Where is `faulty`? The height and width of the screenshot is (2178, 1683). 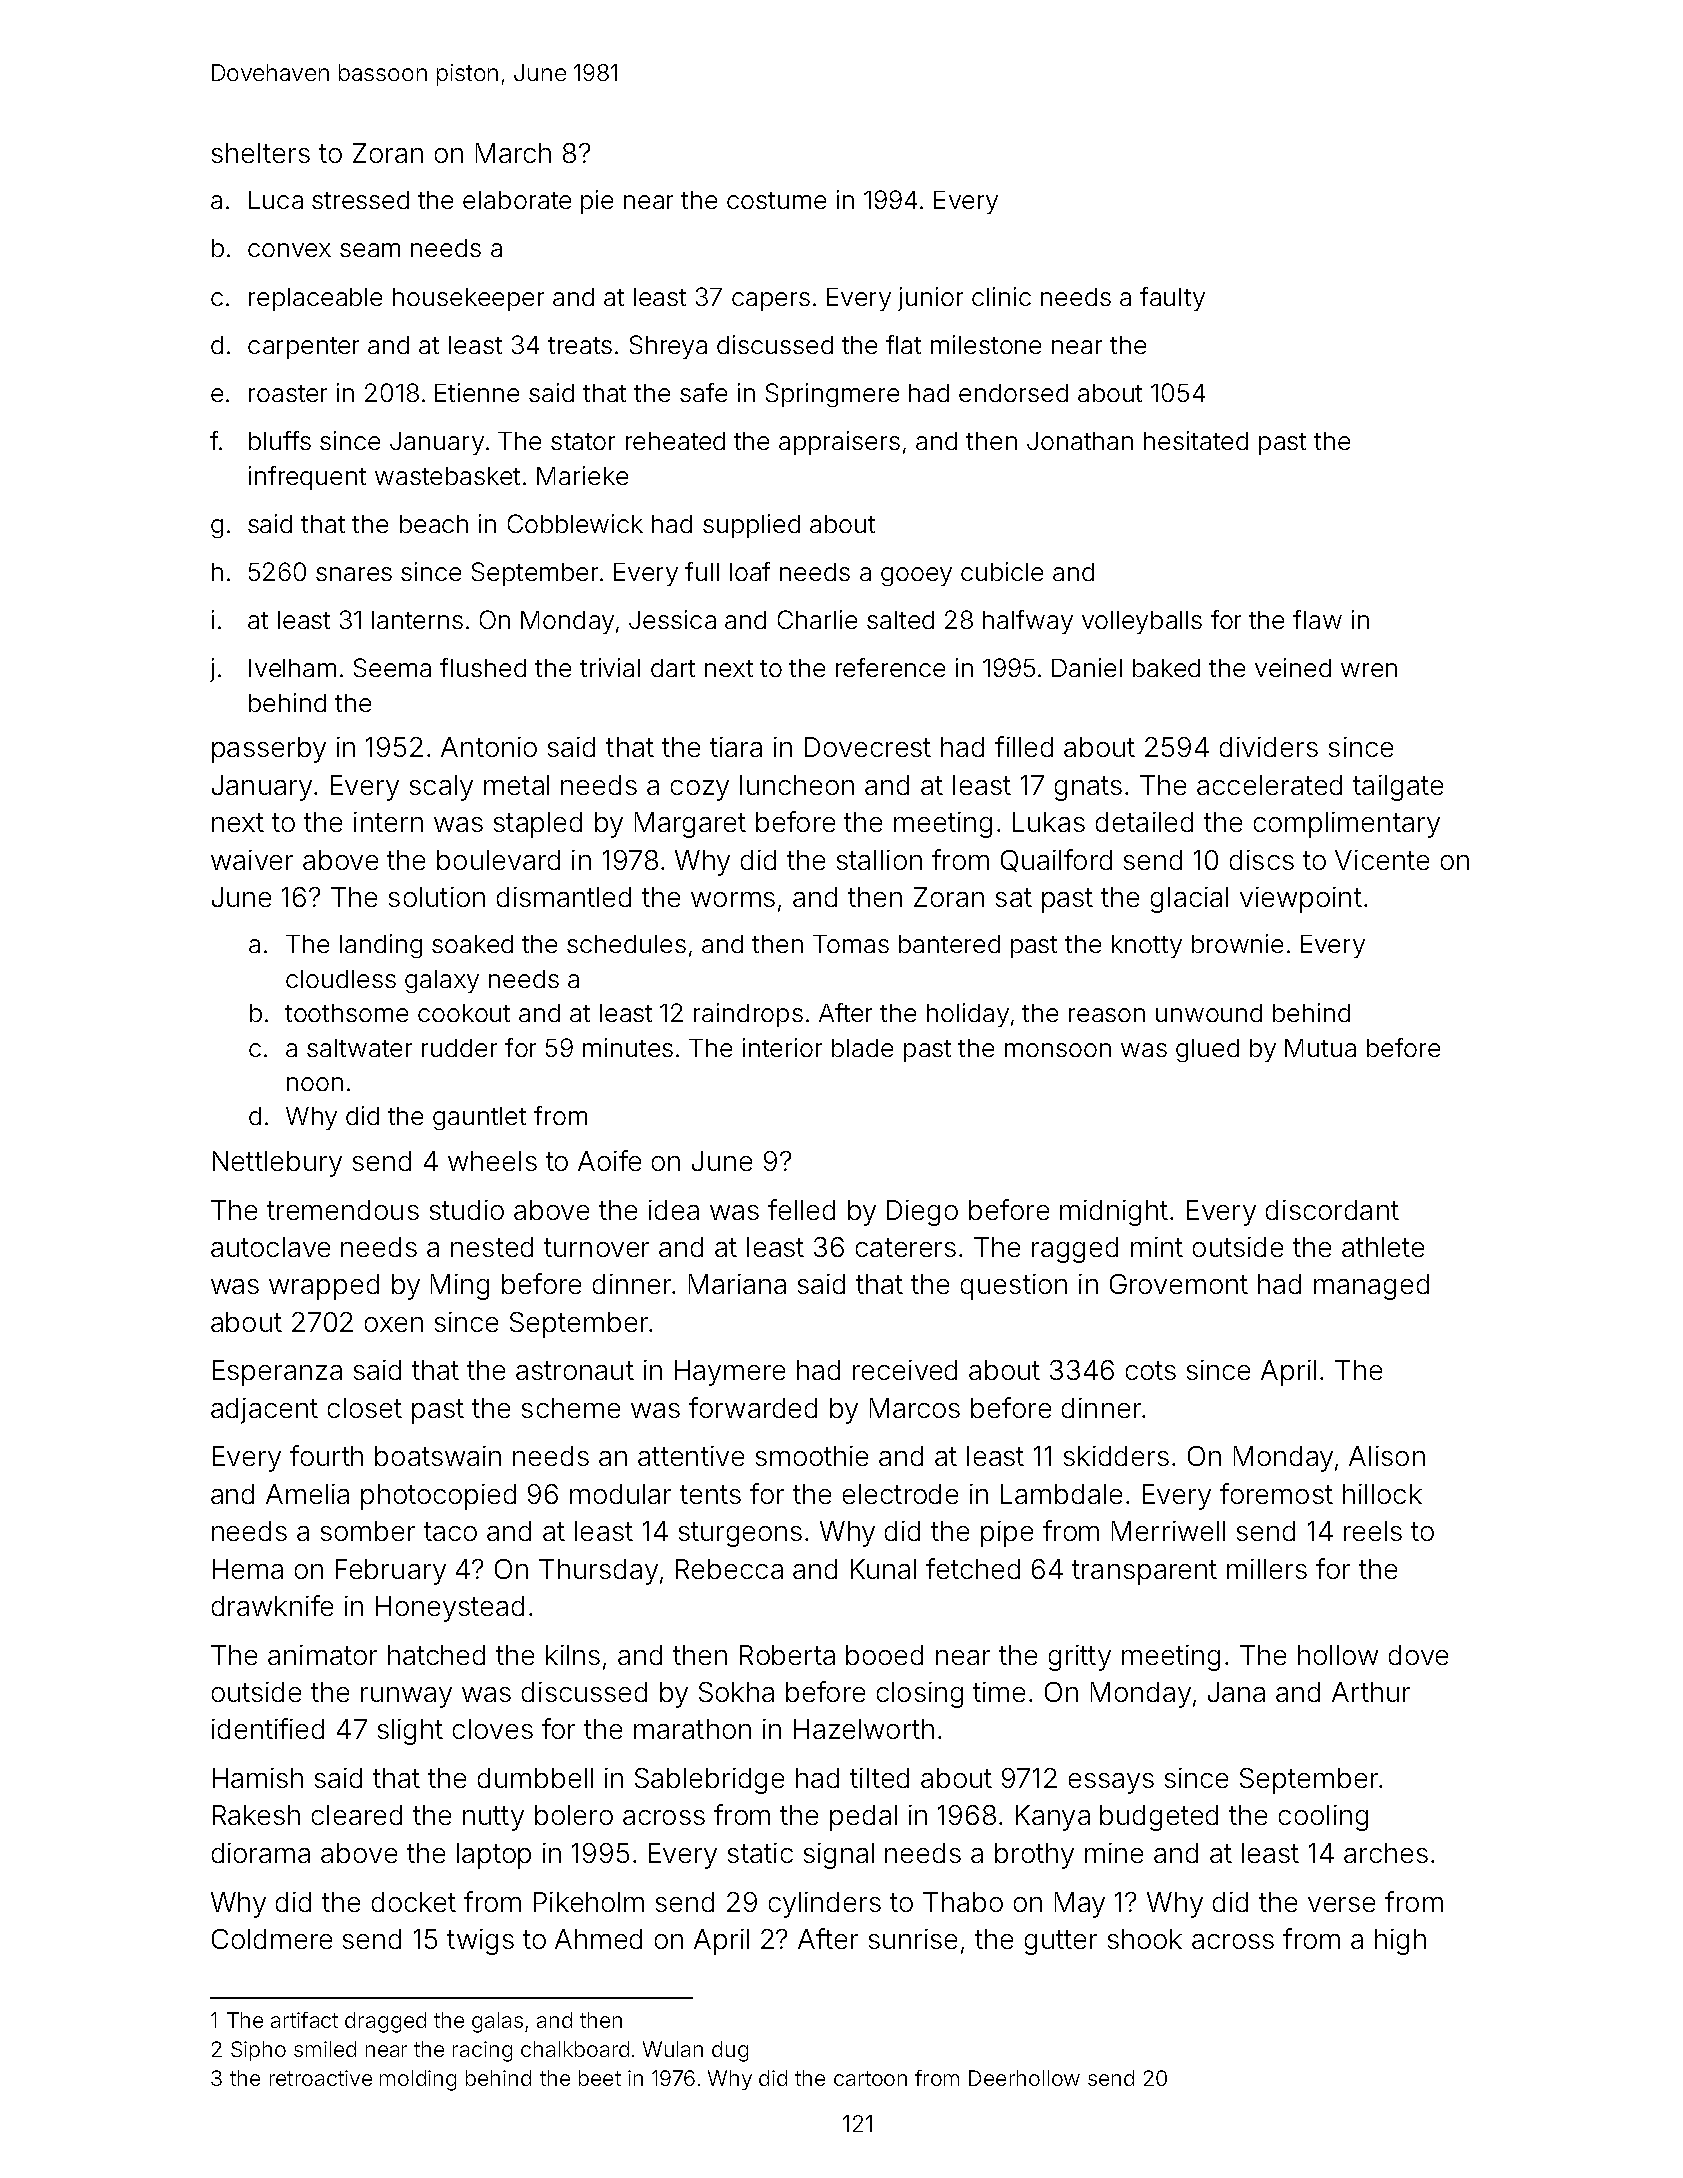 faulty is located at coordinates (1172, 299).
